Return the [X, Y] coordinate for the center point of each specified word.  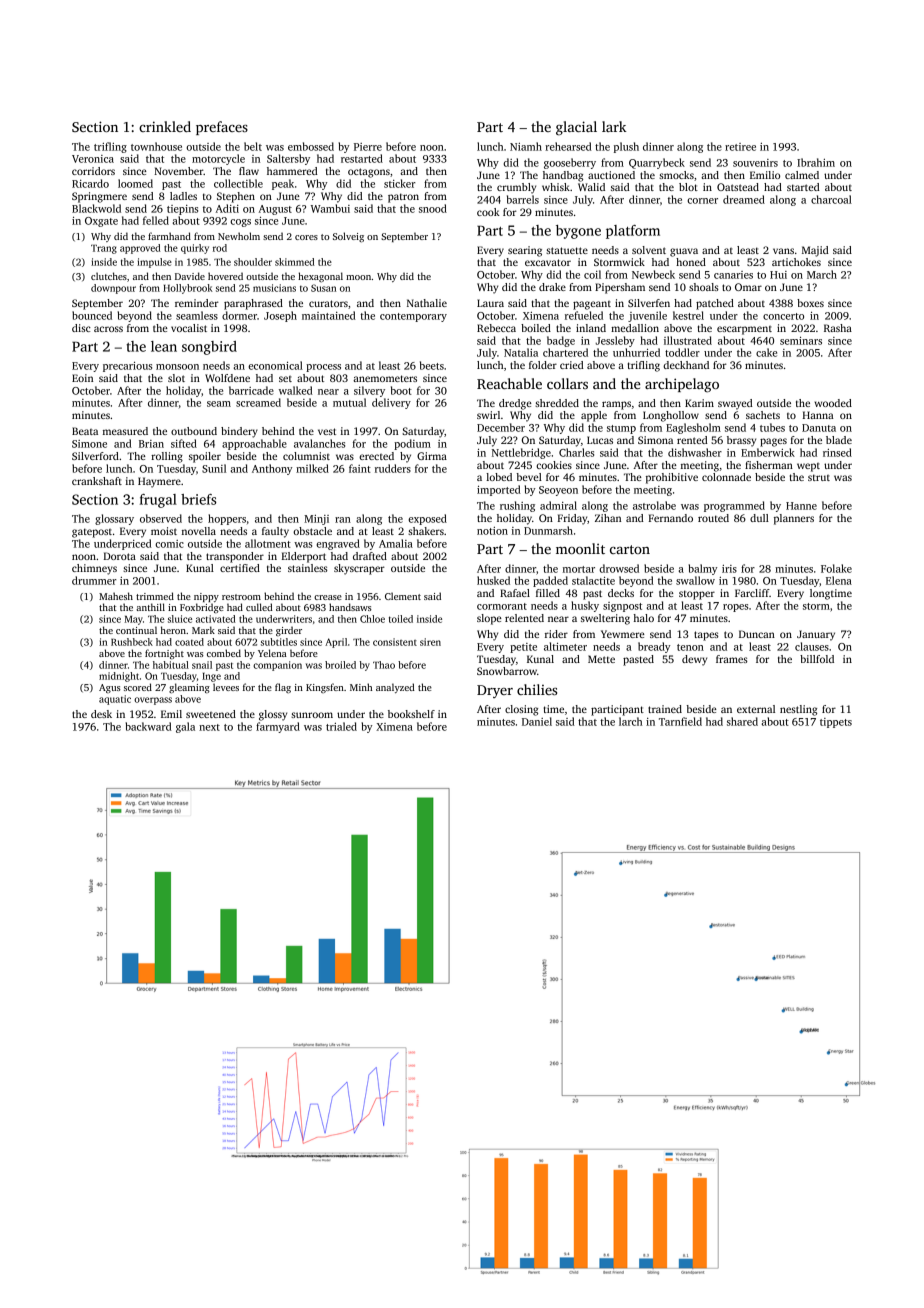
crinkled [165, 126]
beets [432, 365]
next [209, 727]
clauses [812, 646]
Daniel [537, 721]
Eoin [82, 378]
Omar [748, 287]
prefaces [222, 128]
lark [614, 126]
